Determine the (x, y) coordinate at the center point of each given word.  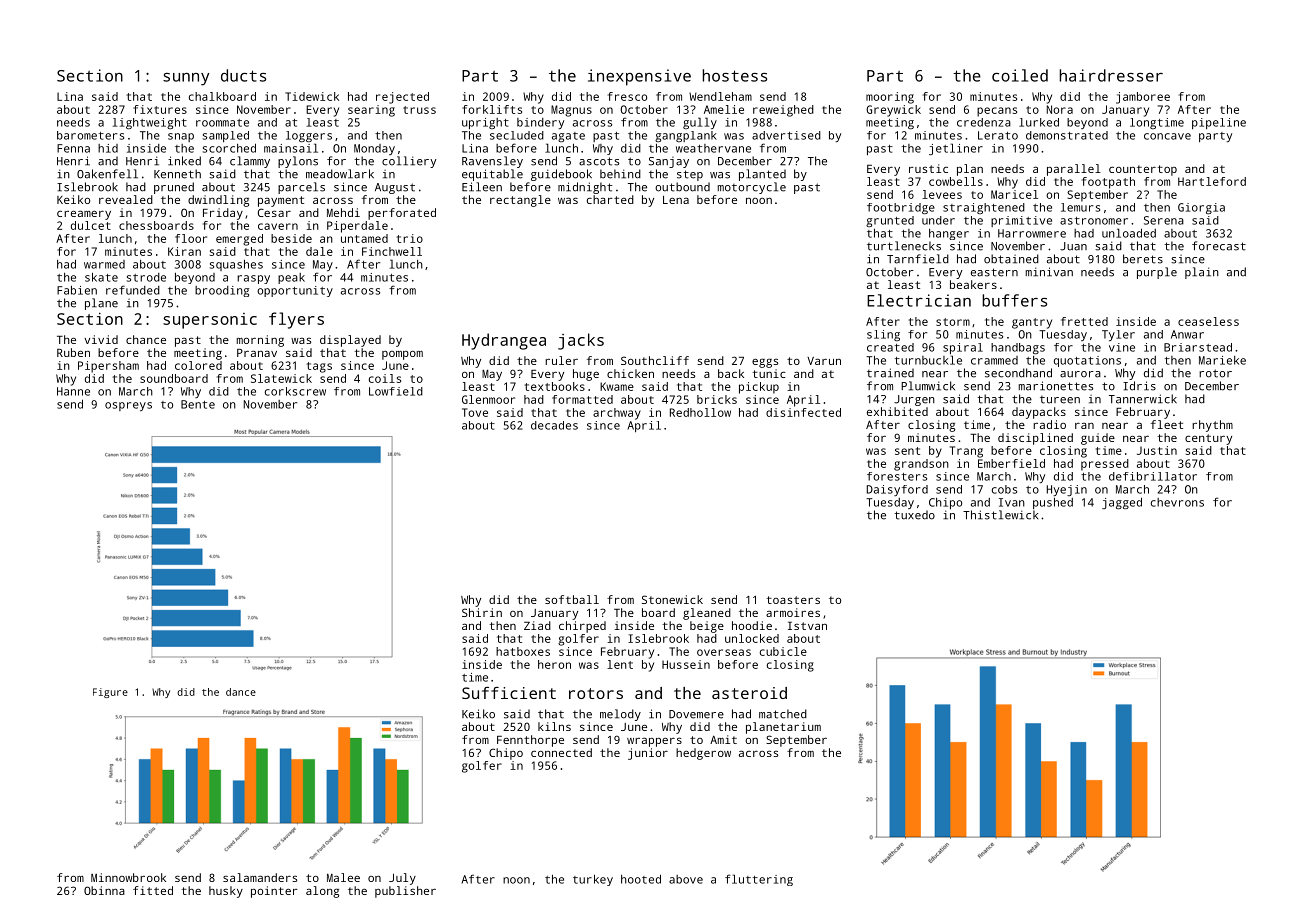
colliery (409, 162)
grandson (921, 465)
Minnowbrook (128, 877)
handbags (1018, 348)
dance (241, 692)
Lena (676, 200)
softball (572, 599)
